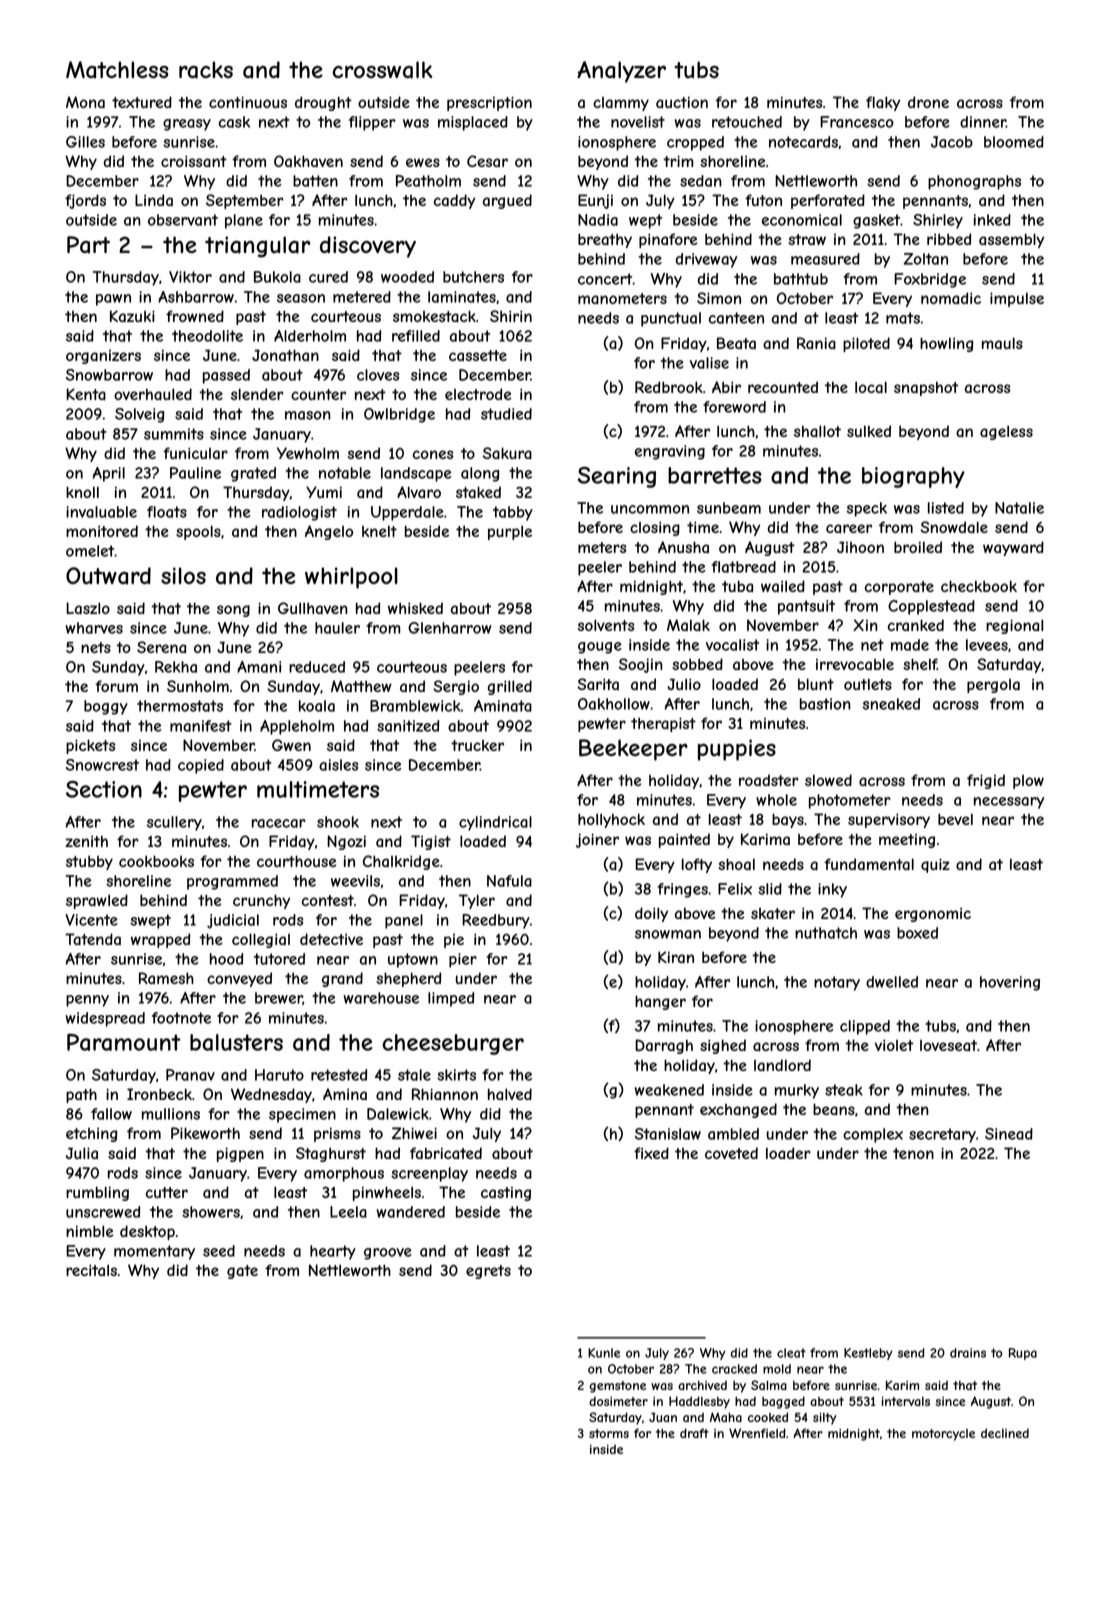 The width and height of the image is (1110, 1608). Describe the element at coordinates (456, 687) in the image. I see `Sergio` at that location.
